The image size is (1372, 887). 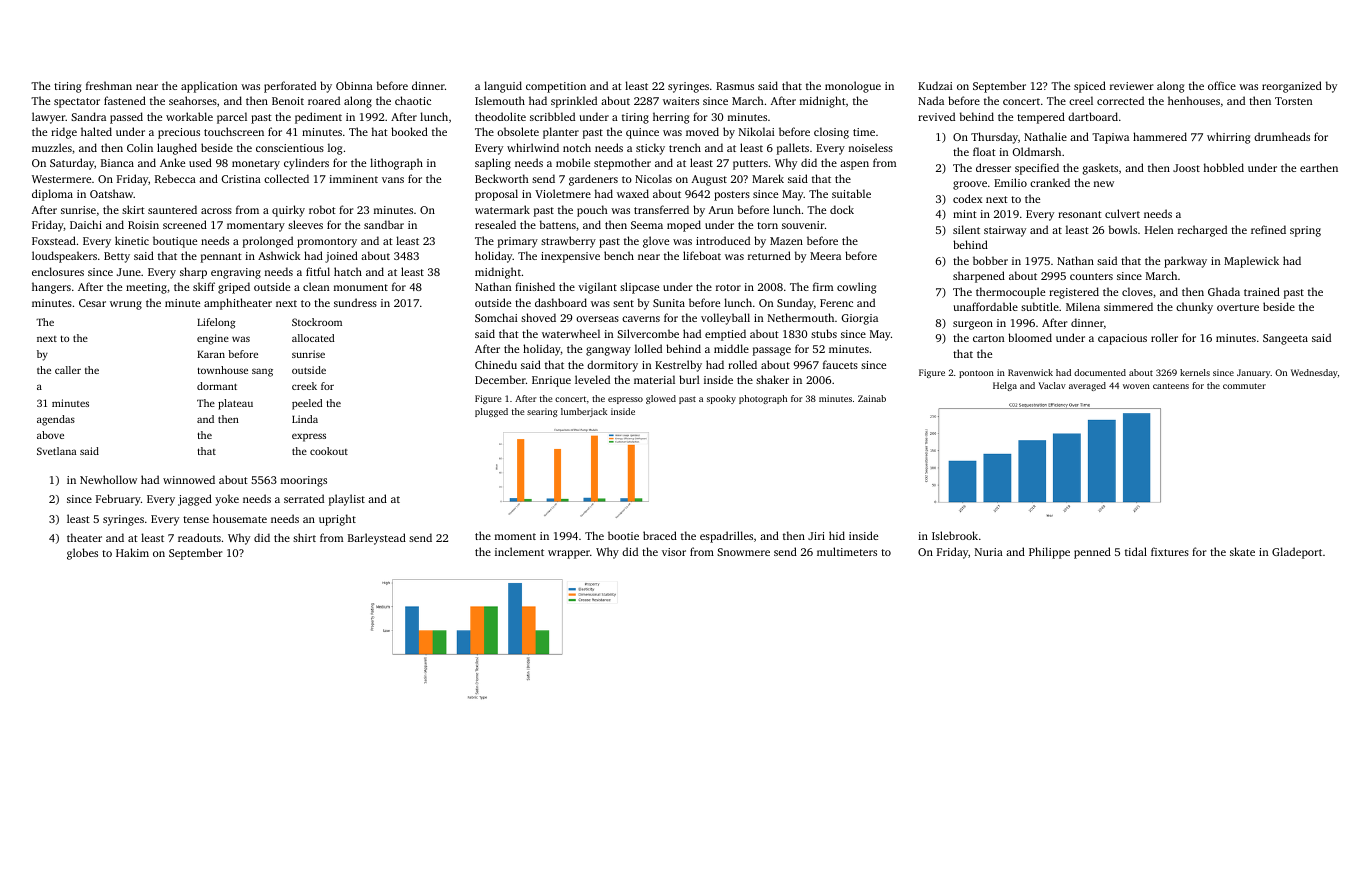 I want to click on readouts, so click(x=199, y=537).
